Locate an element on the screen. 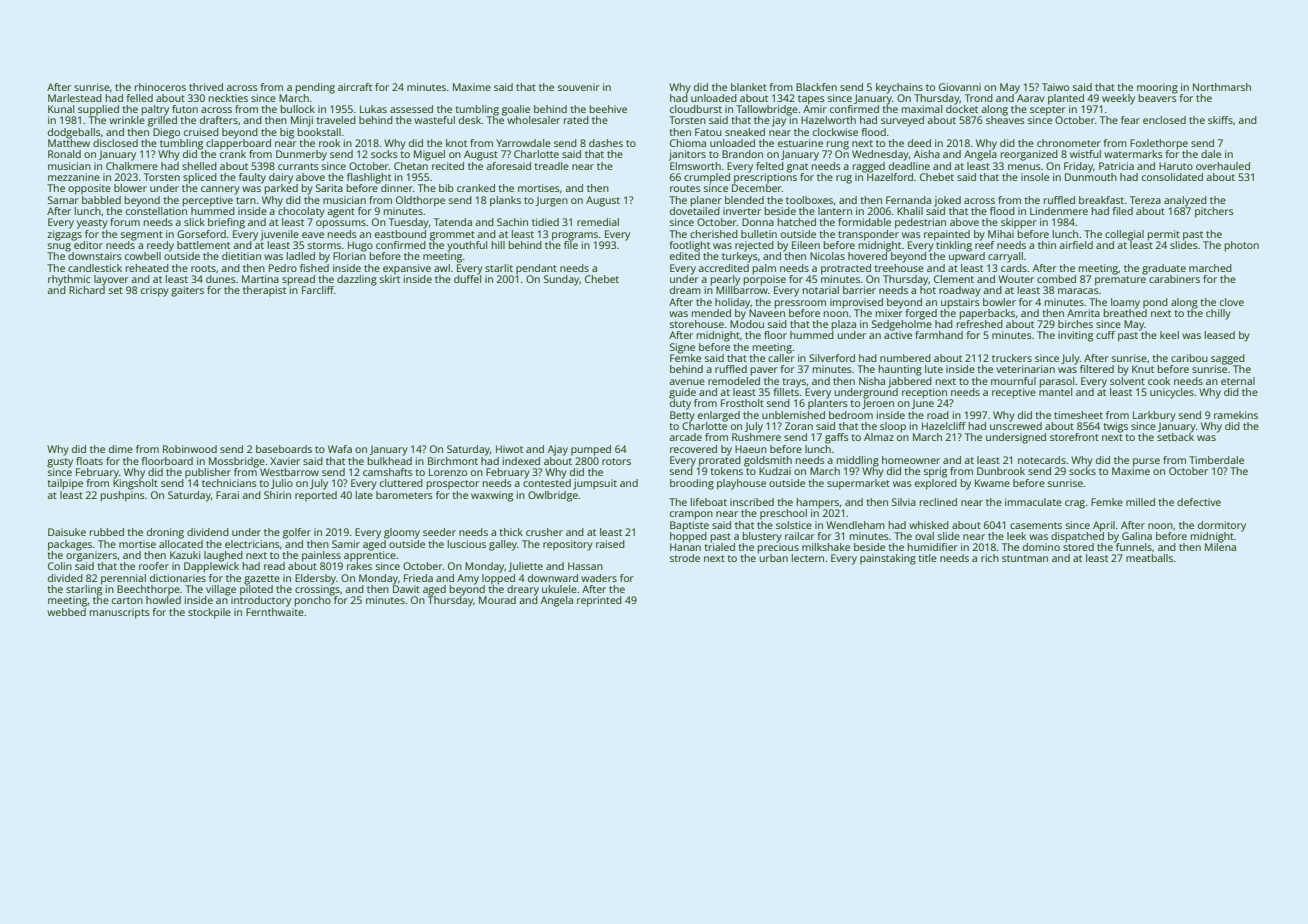 The image size is (1308, 924). manuscripts is located at coordinates (120, 613).
